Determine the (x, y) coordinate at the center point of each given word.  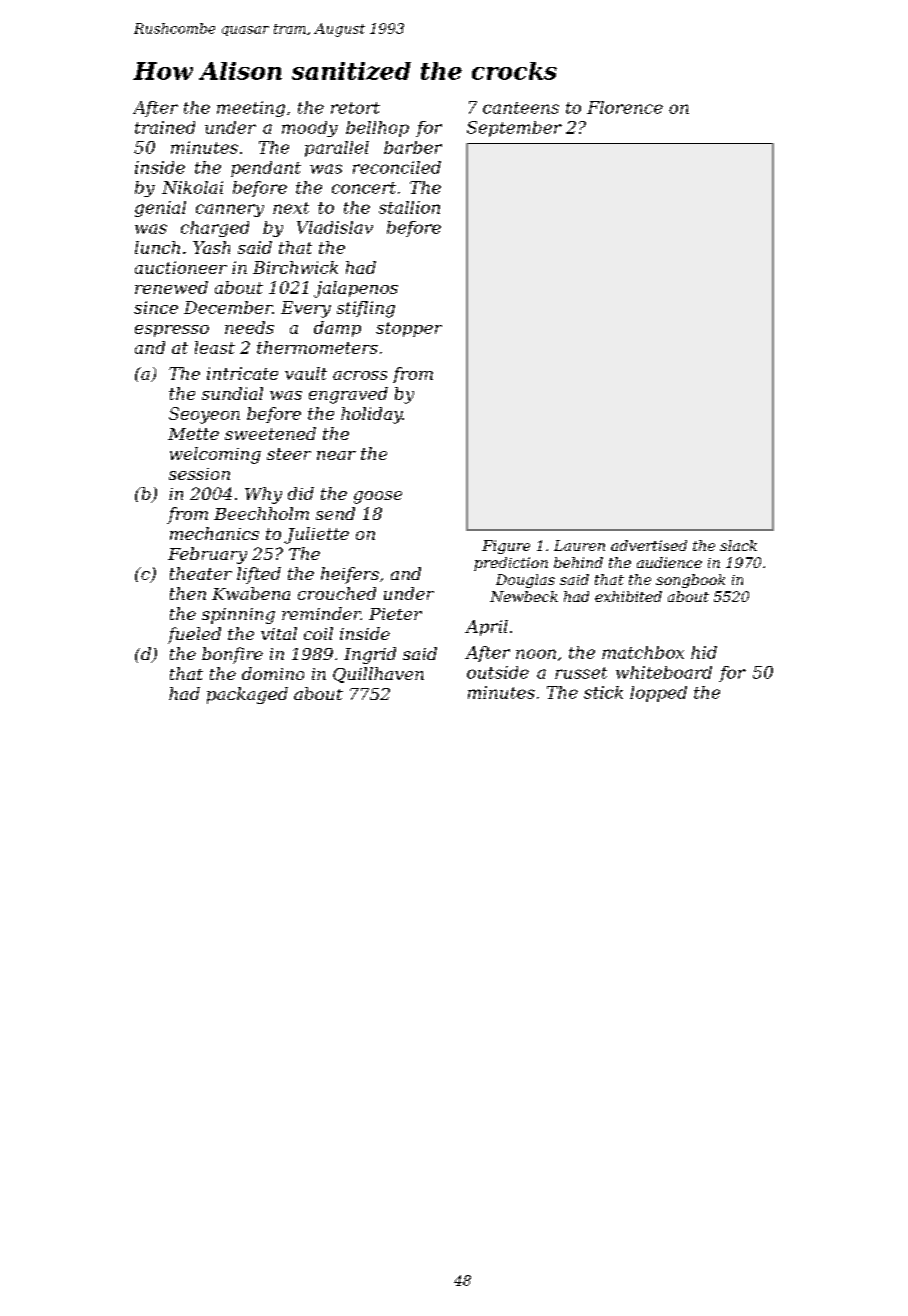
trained (165, 127)
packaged (247, 695)
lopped (658, 694)
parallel (337, 149)
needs (249, 327)
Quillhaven (378, 675)
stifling (366, 309)
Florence (625, 107)
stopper (409, 329)
